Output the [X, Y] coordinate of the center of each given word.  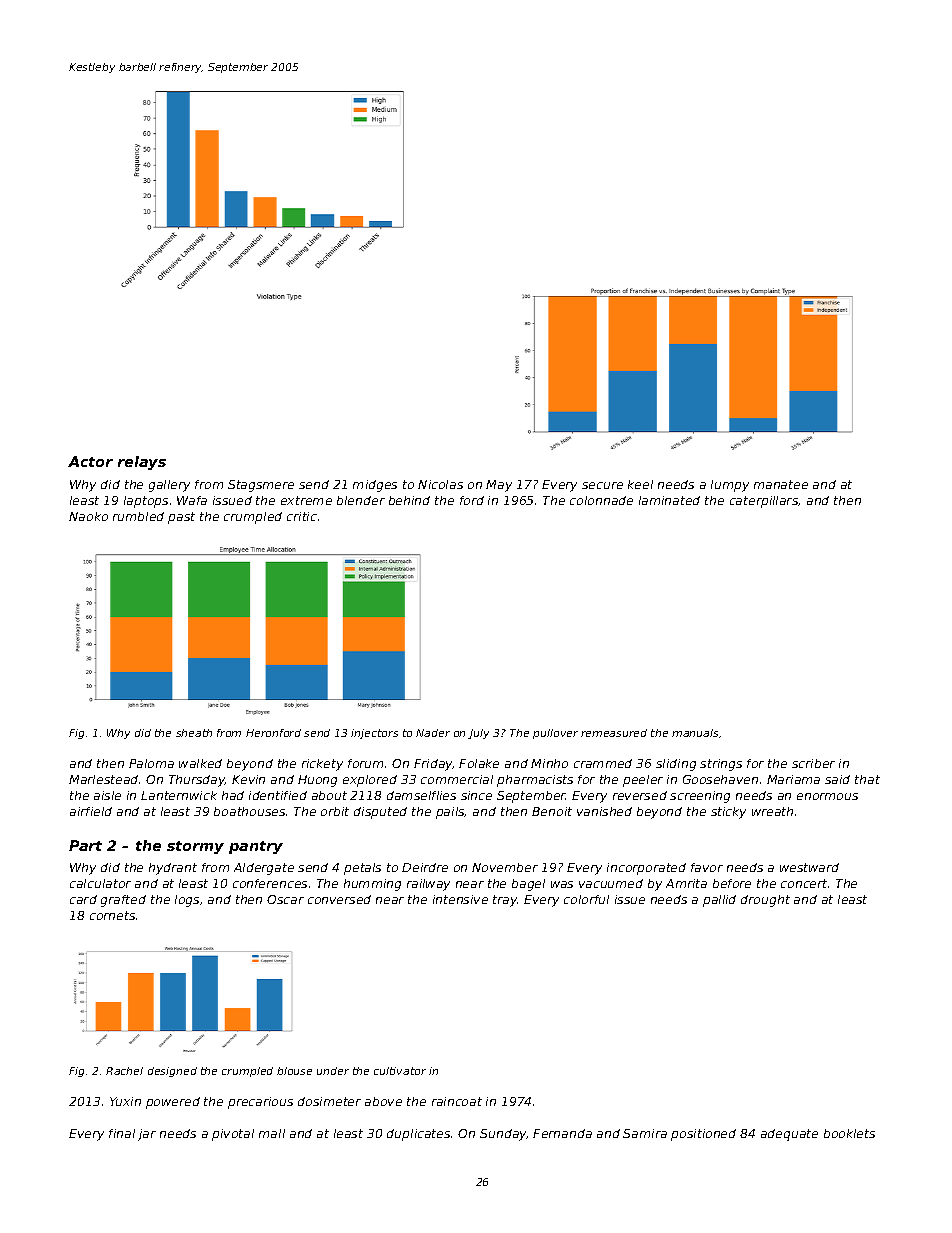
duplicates [418, 1135]
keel [640, 484]
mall [272, 1133]
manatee [781, 484]
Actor [90, 461]
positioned [703, 1135]
